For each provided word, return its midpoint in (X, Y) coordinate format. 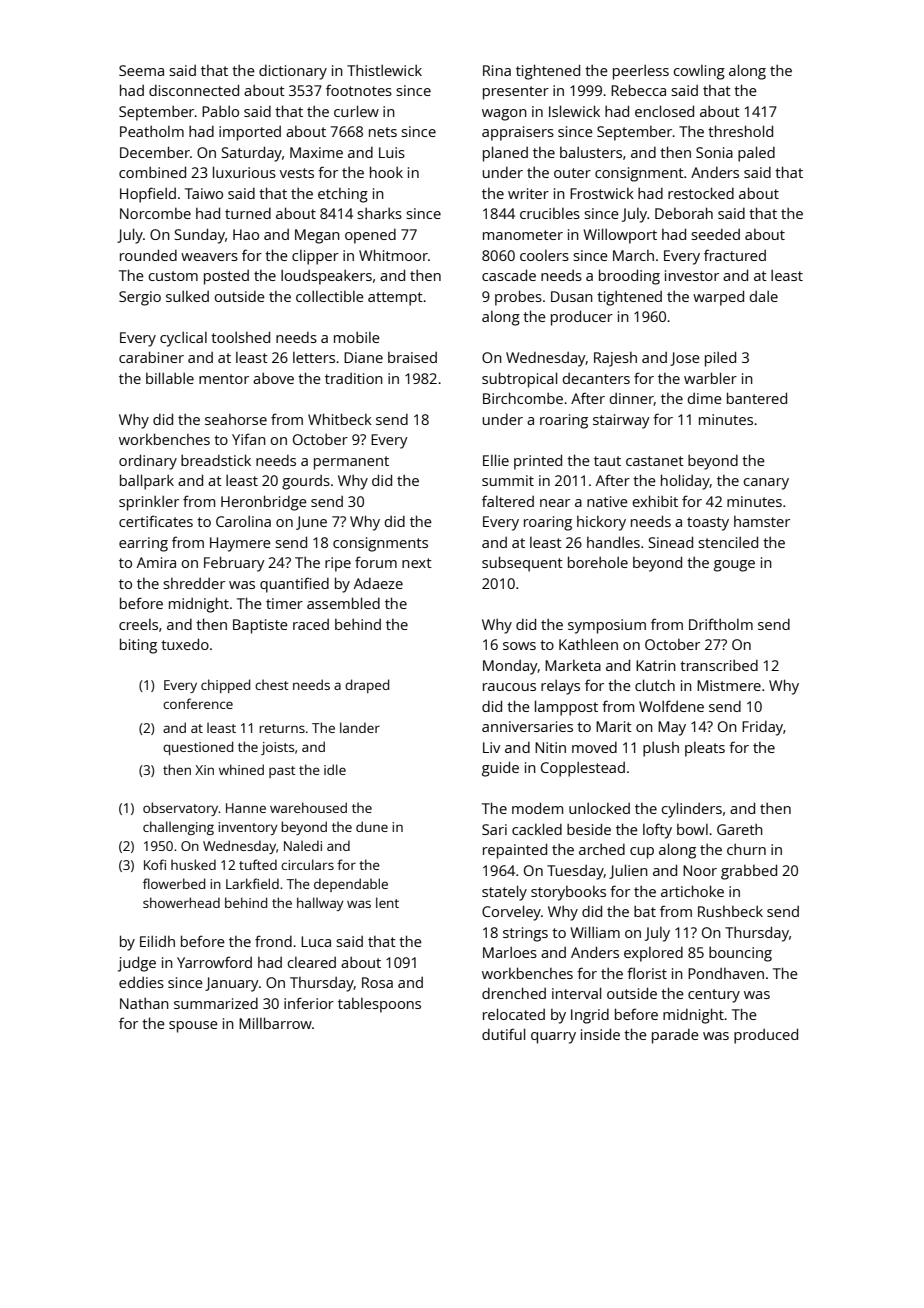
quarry (553, 1038)
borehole (598, 562)
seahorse (236, 419)
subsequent (522, 564)
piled (720, 359)
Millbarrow (275, 1023)
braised (412, 357)
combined (152, 172)
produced (766, 1036)
